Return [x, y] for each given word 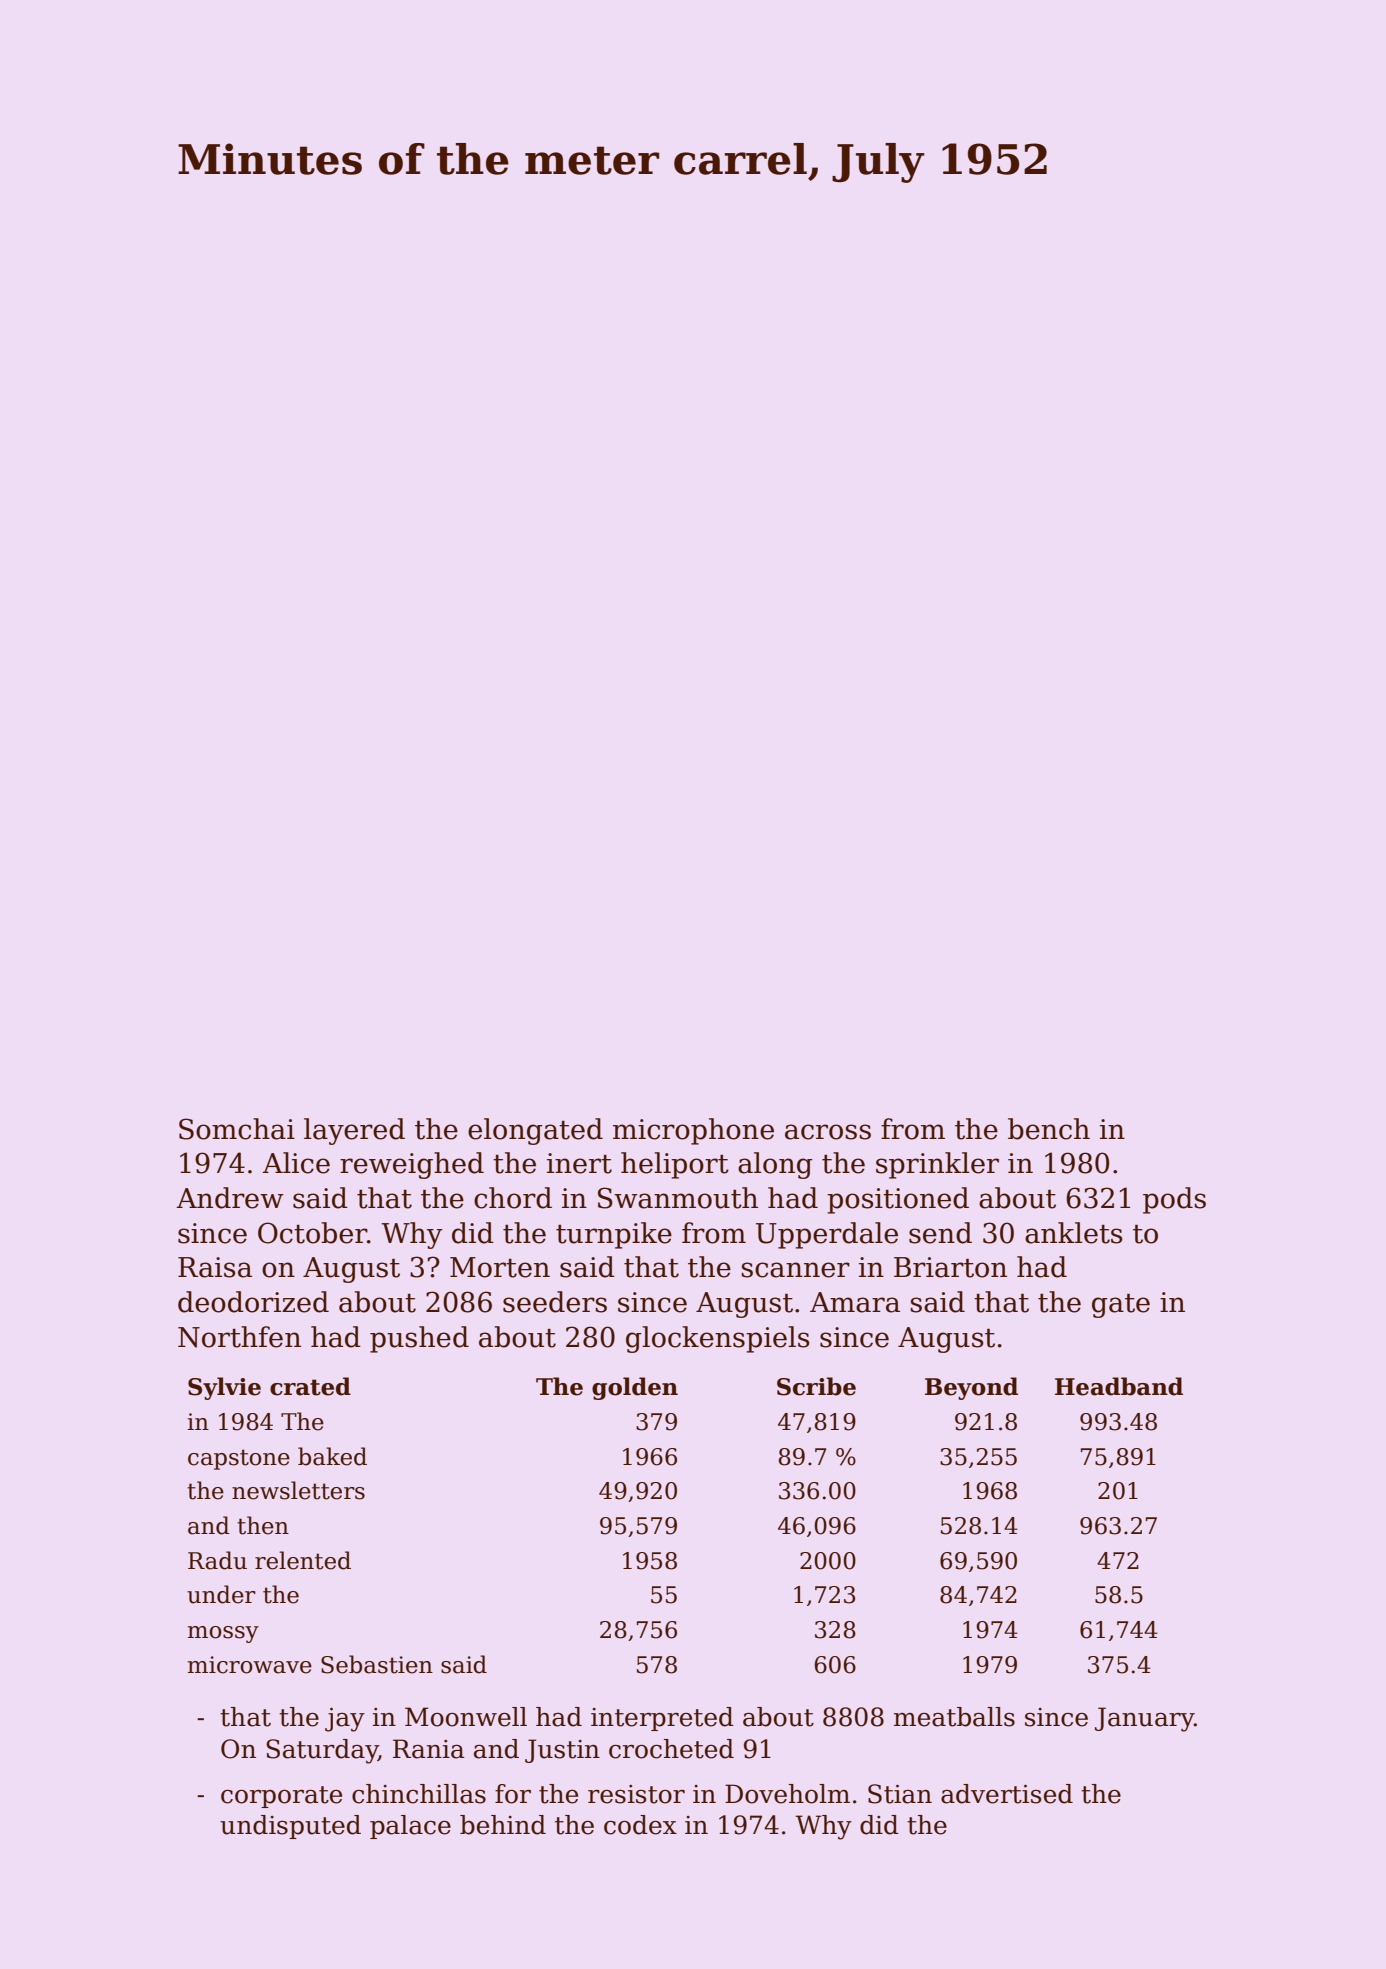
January [1144, 1719]
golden [635, 1388]
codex [640, 1825]
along [775, 1165]
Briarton [950, 1267]
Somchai [237, 1129]
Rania [429, 1749]
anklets [1074, 1233]
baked [332, 1456]
